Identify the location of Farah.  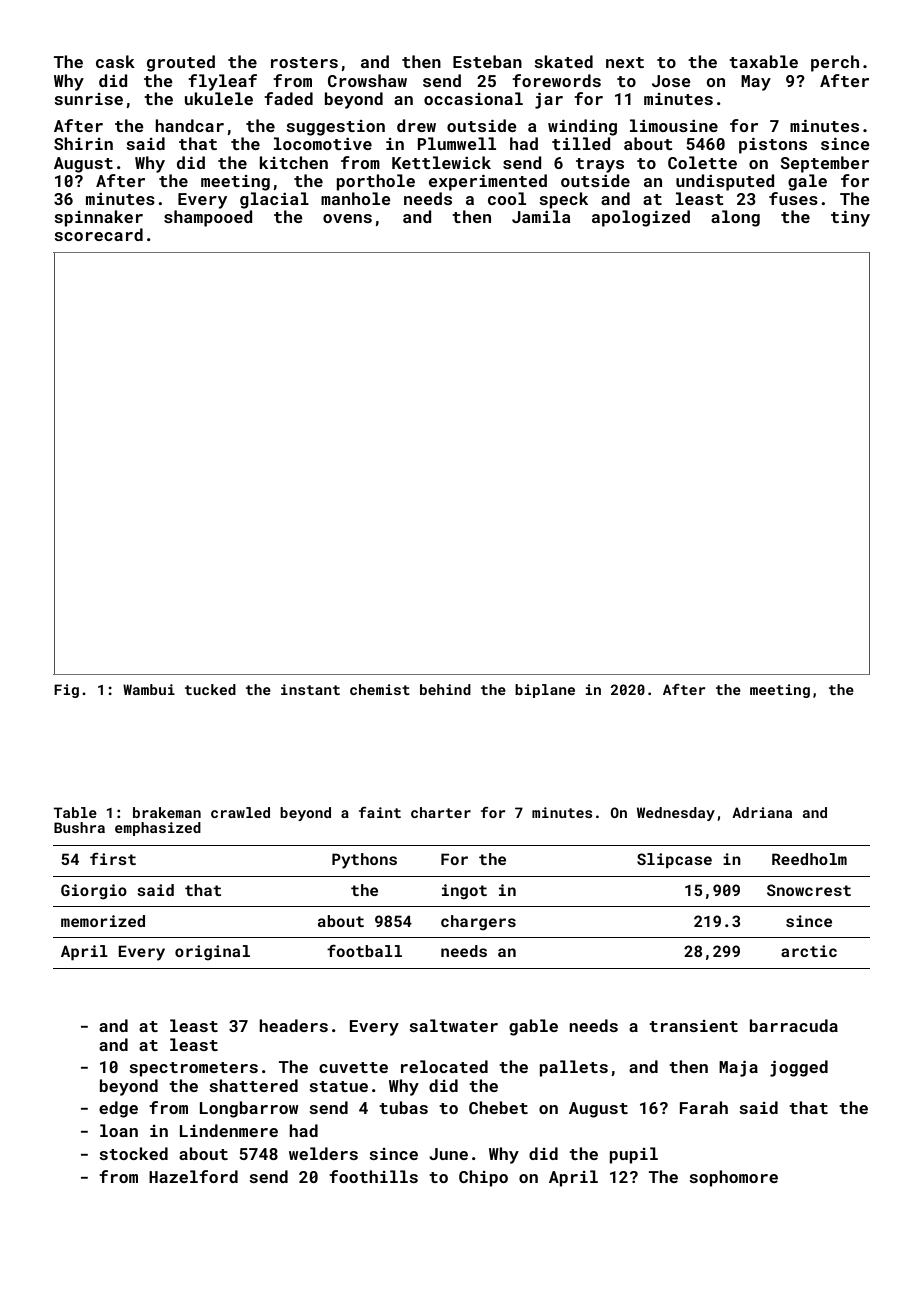
(704, 1107).
